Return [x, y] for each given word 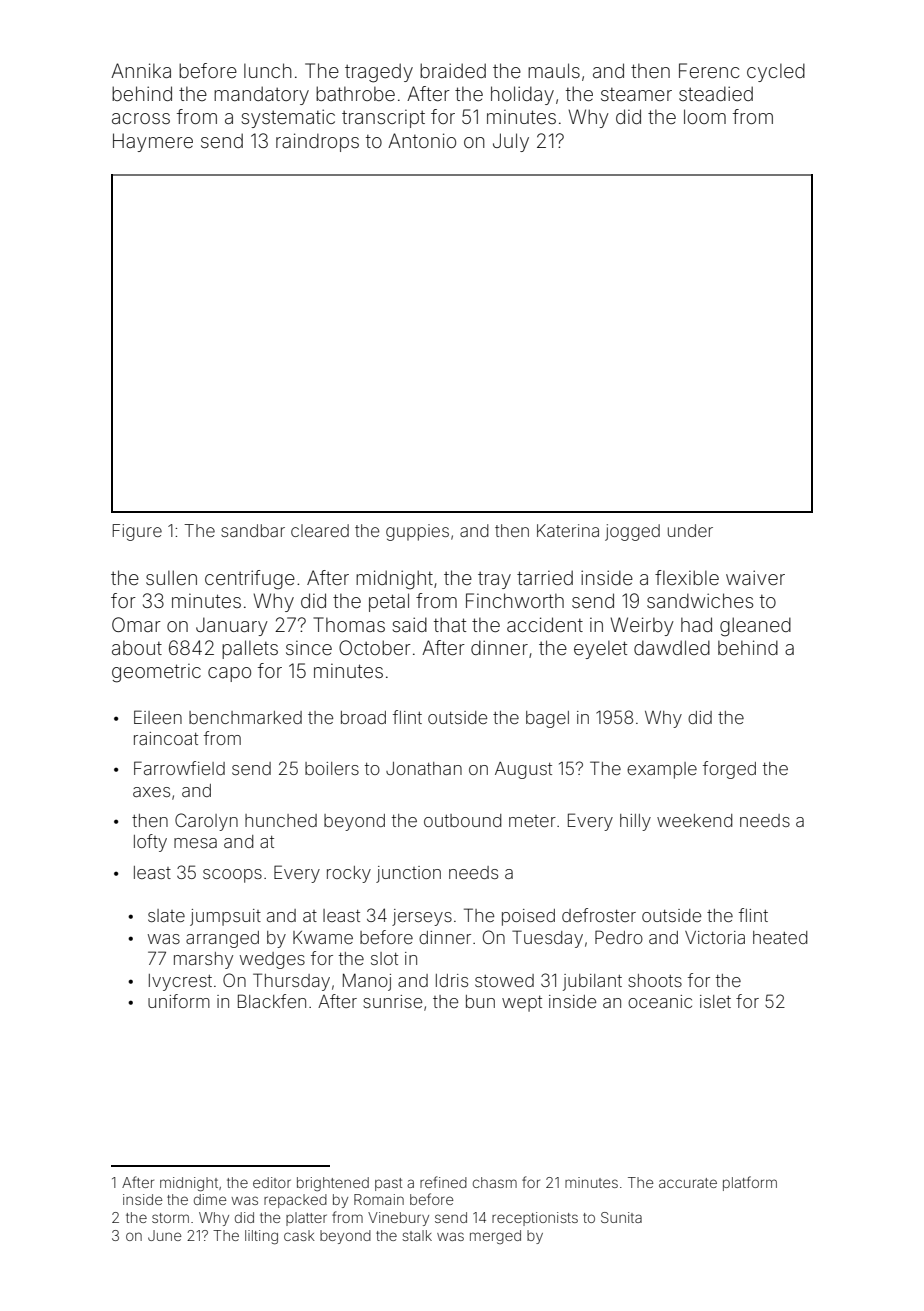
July [511, 142]
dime [210, 1199]
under [690, 530]
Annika [141, 70]
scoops [232, 876]
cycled [776, 72]
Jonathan [424, 768]
